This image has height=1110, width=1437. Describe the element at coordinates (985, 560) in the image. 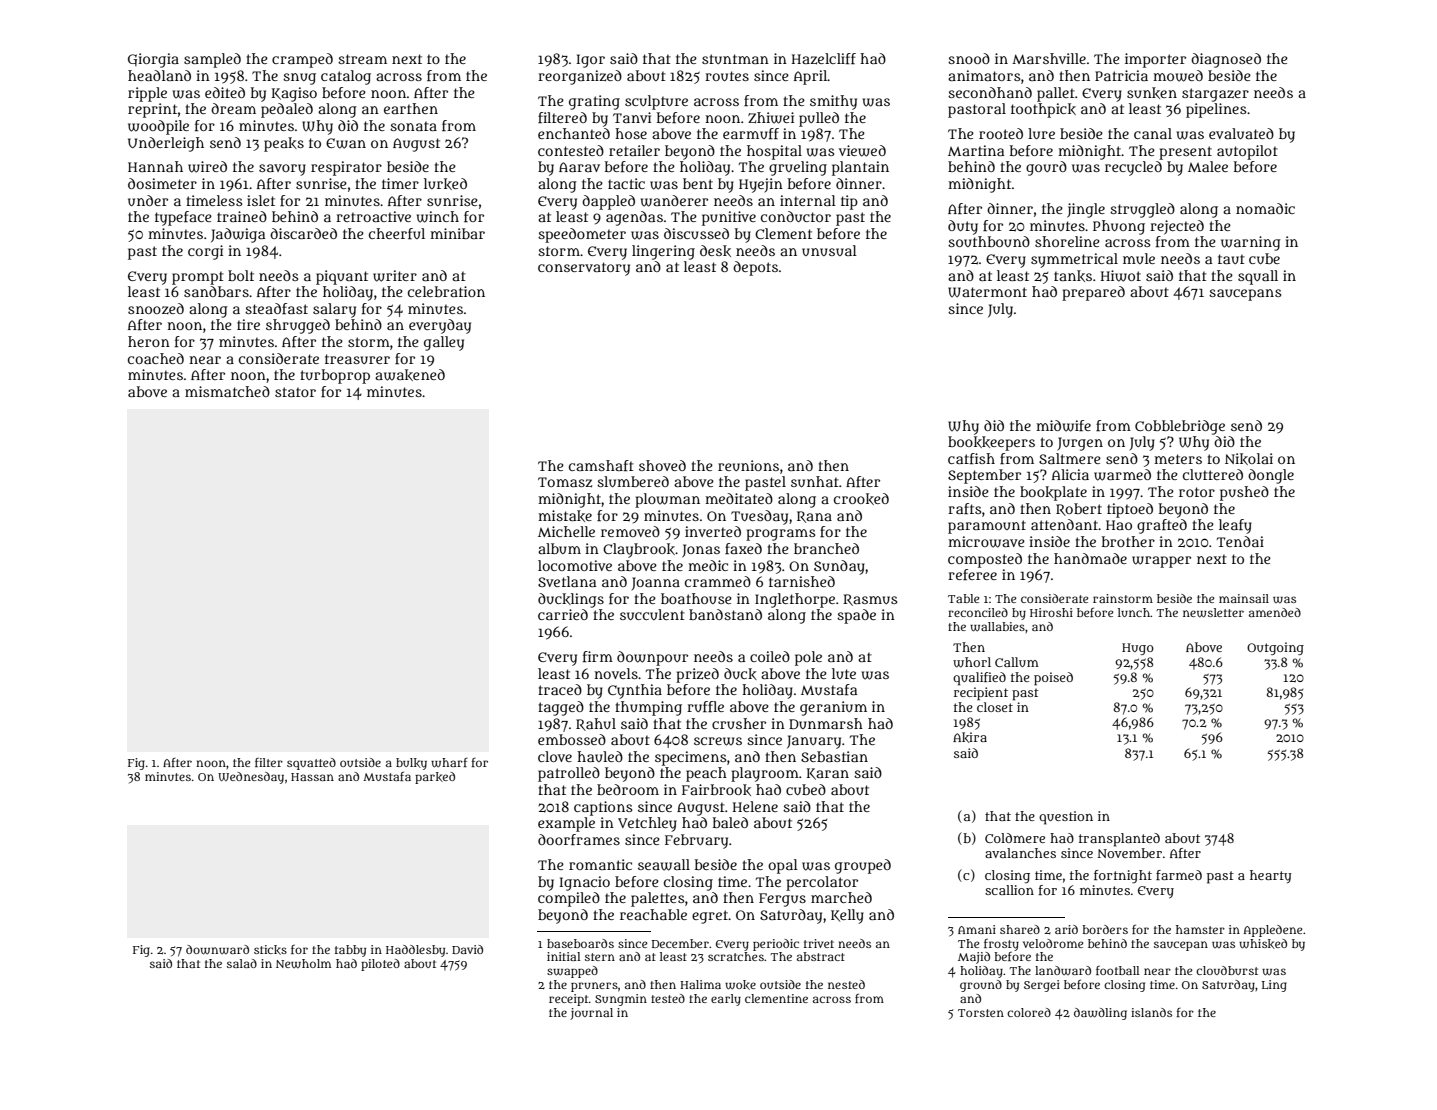

I see `composted` at that location.
